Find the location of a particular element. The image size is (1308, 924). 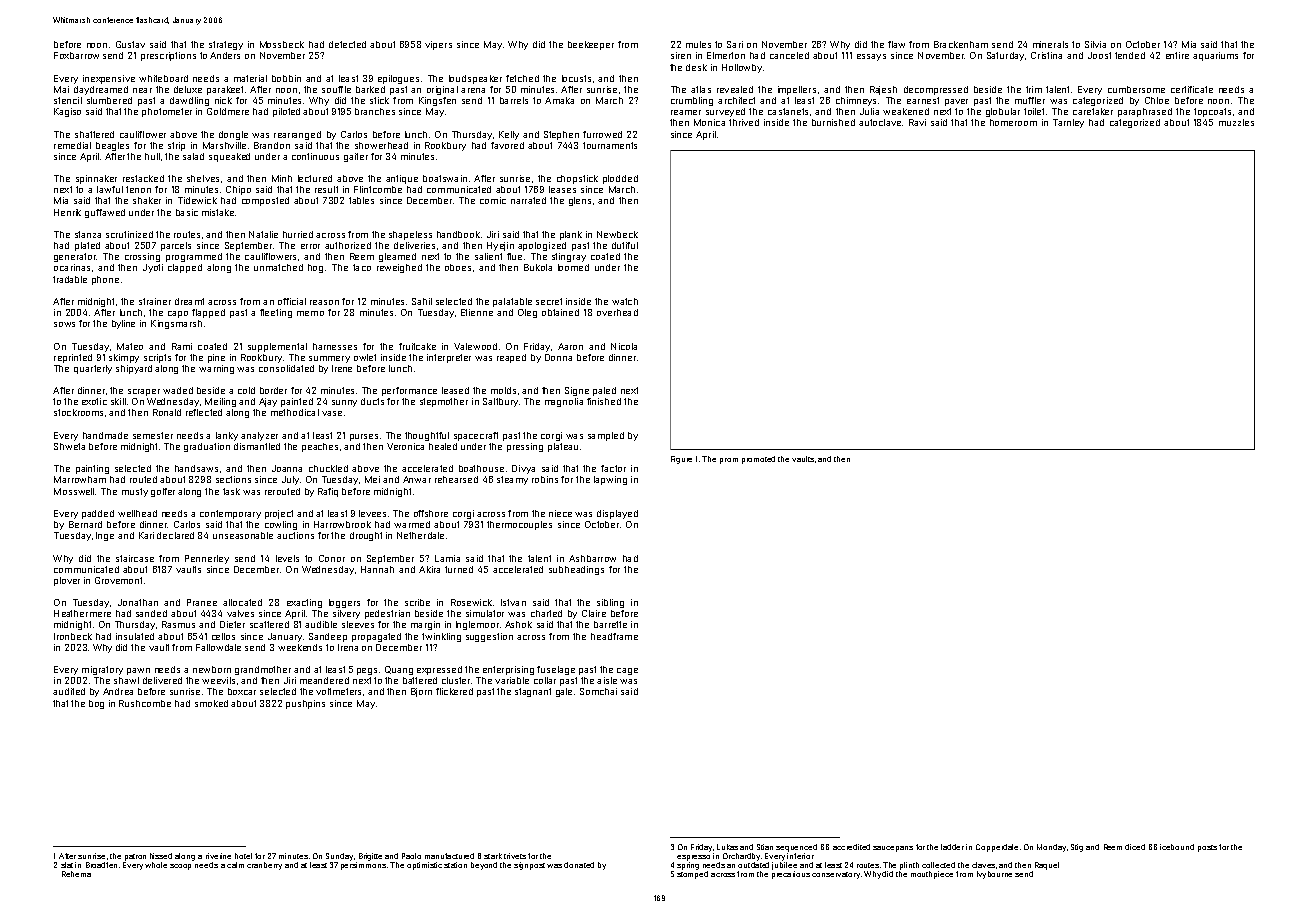

patron is located at coordinates (135, 857).
